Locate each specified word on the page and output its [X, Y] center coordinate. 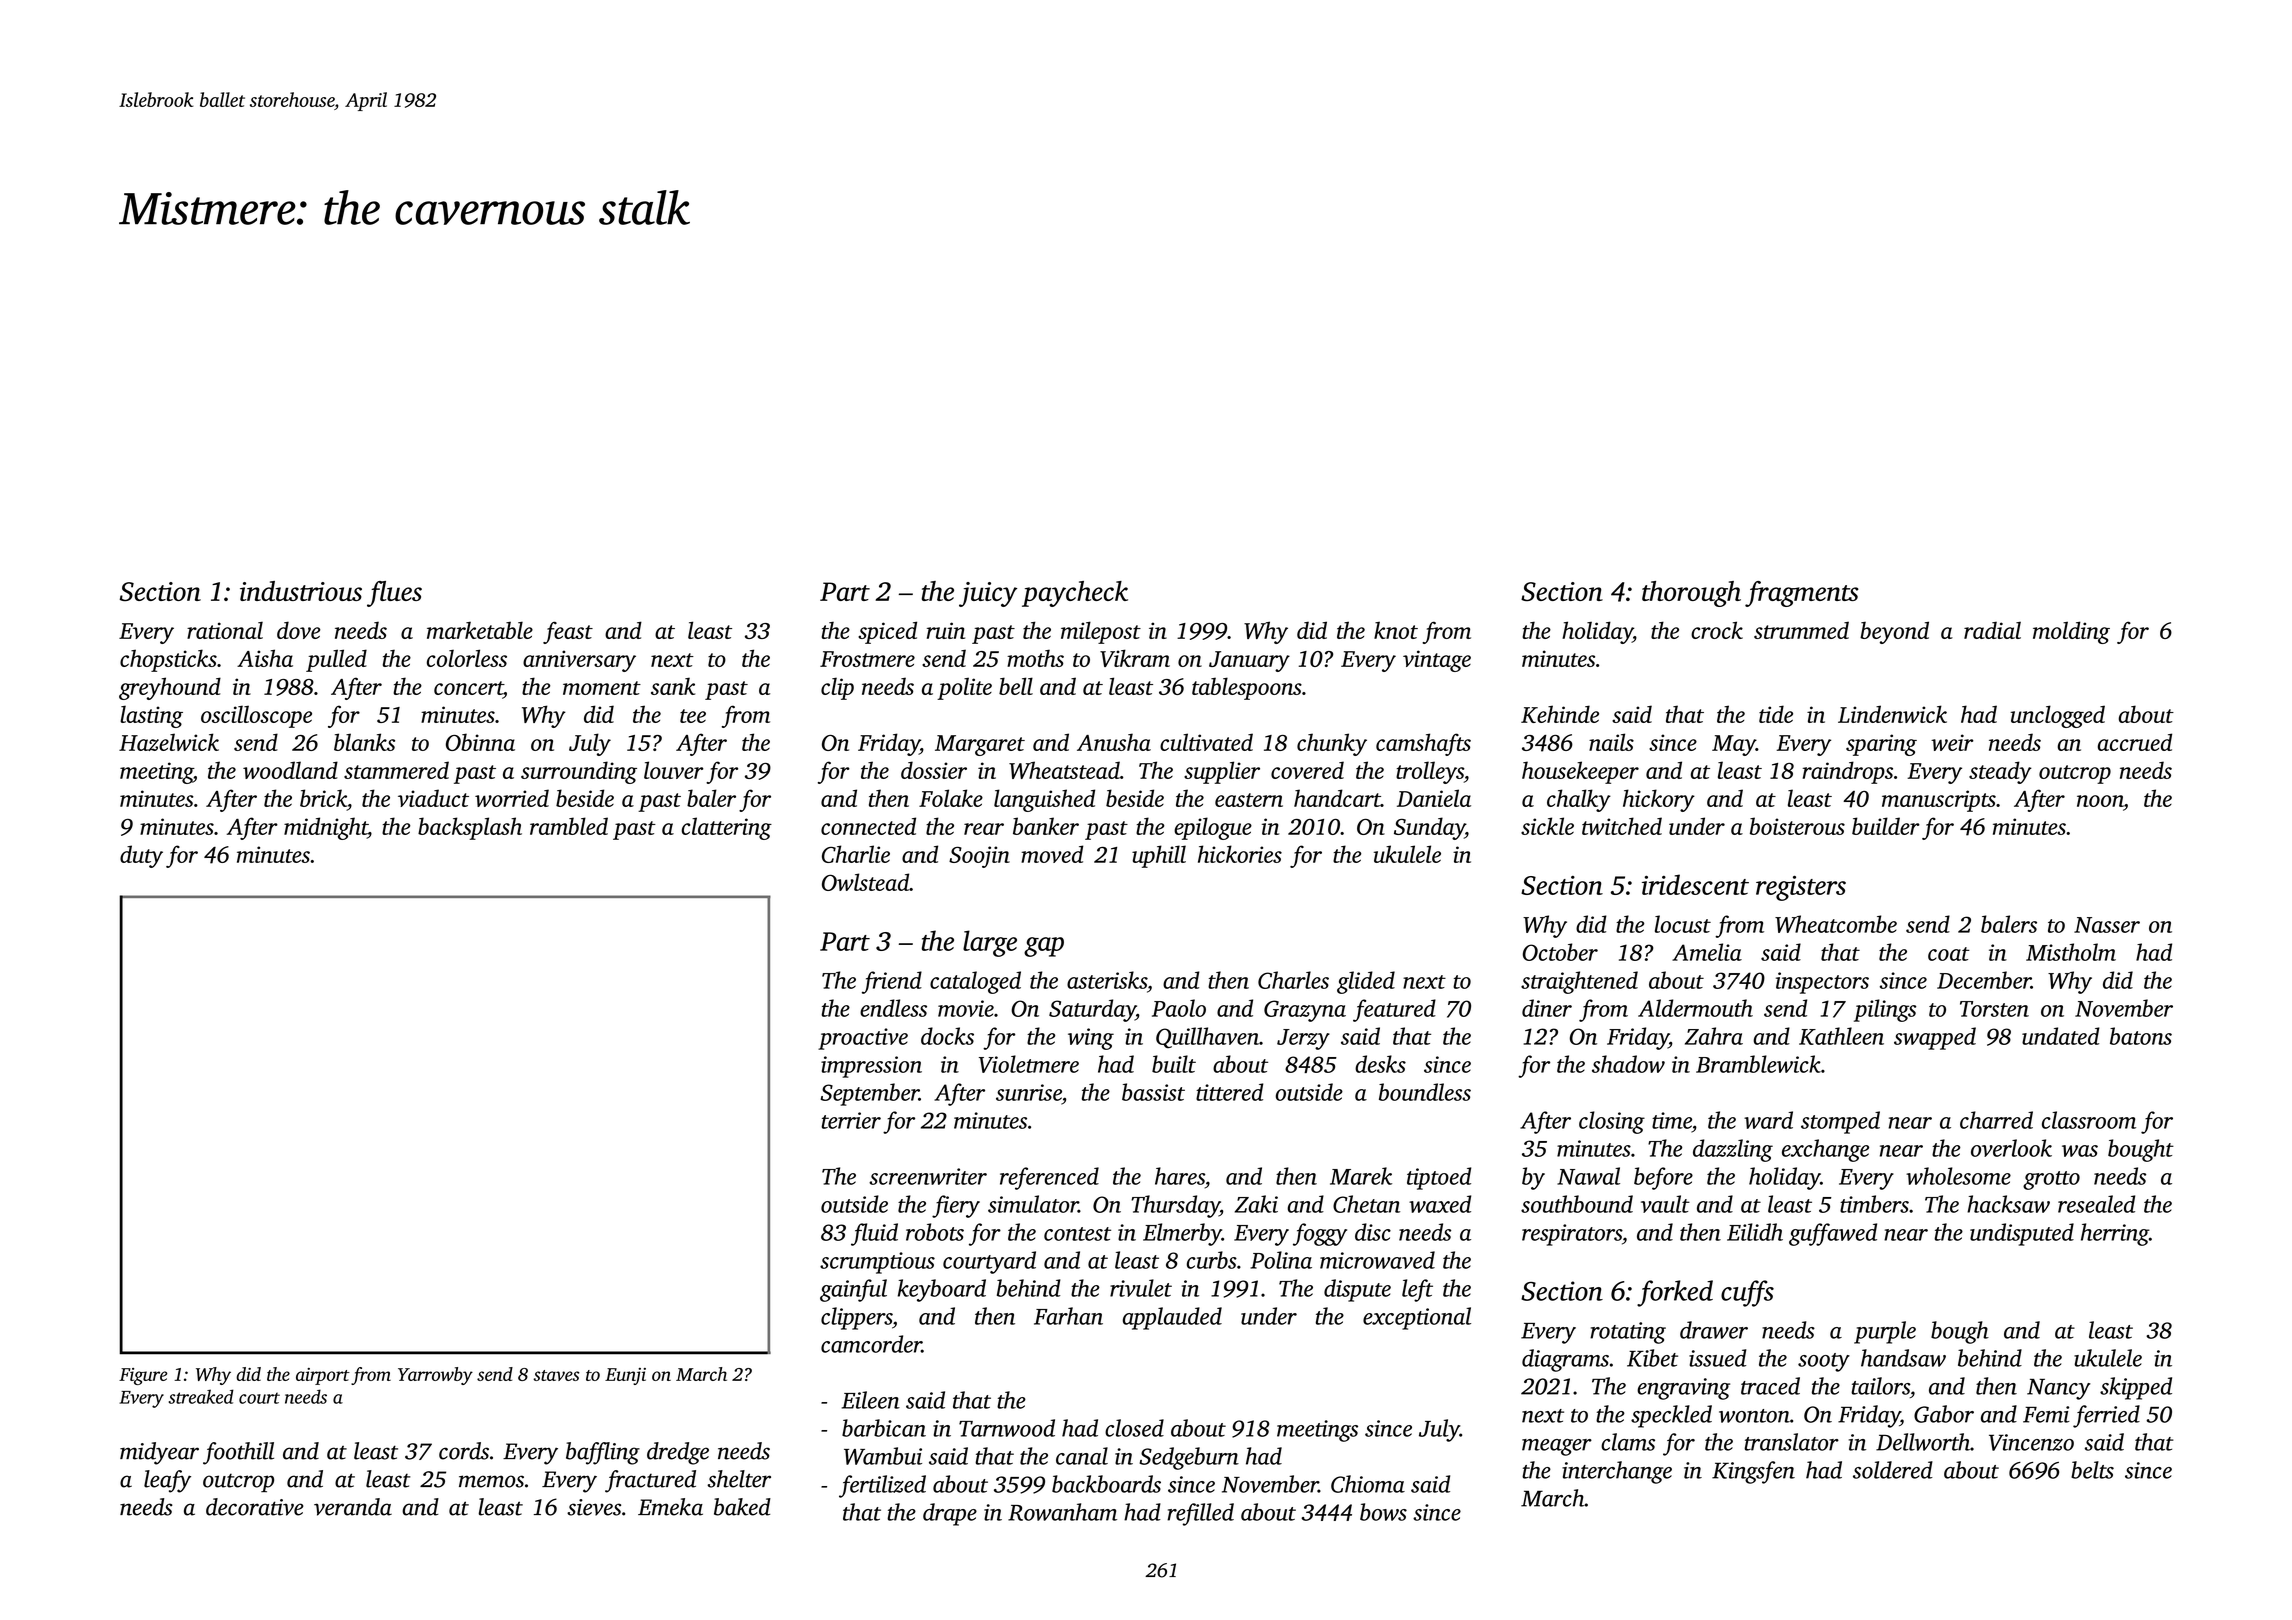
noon [2100, 801]
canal [1082, 1456]
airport [323, 1376]
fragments [1802, 594]
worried [512, 798]
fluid [874, 1234]
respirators [1572, 1235]
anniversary [579, 661]
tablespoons [1247, 688]
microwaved [1377, 1260]
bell [1016, 686]
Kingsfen [1753, 1472]
